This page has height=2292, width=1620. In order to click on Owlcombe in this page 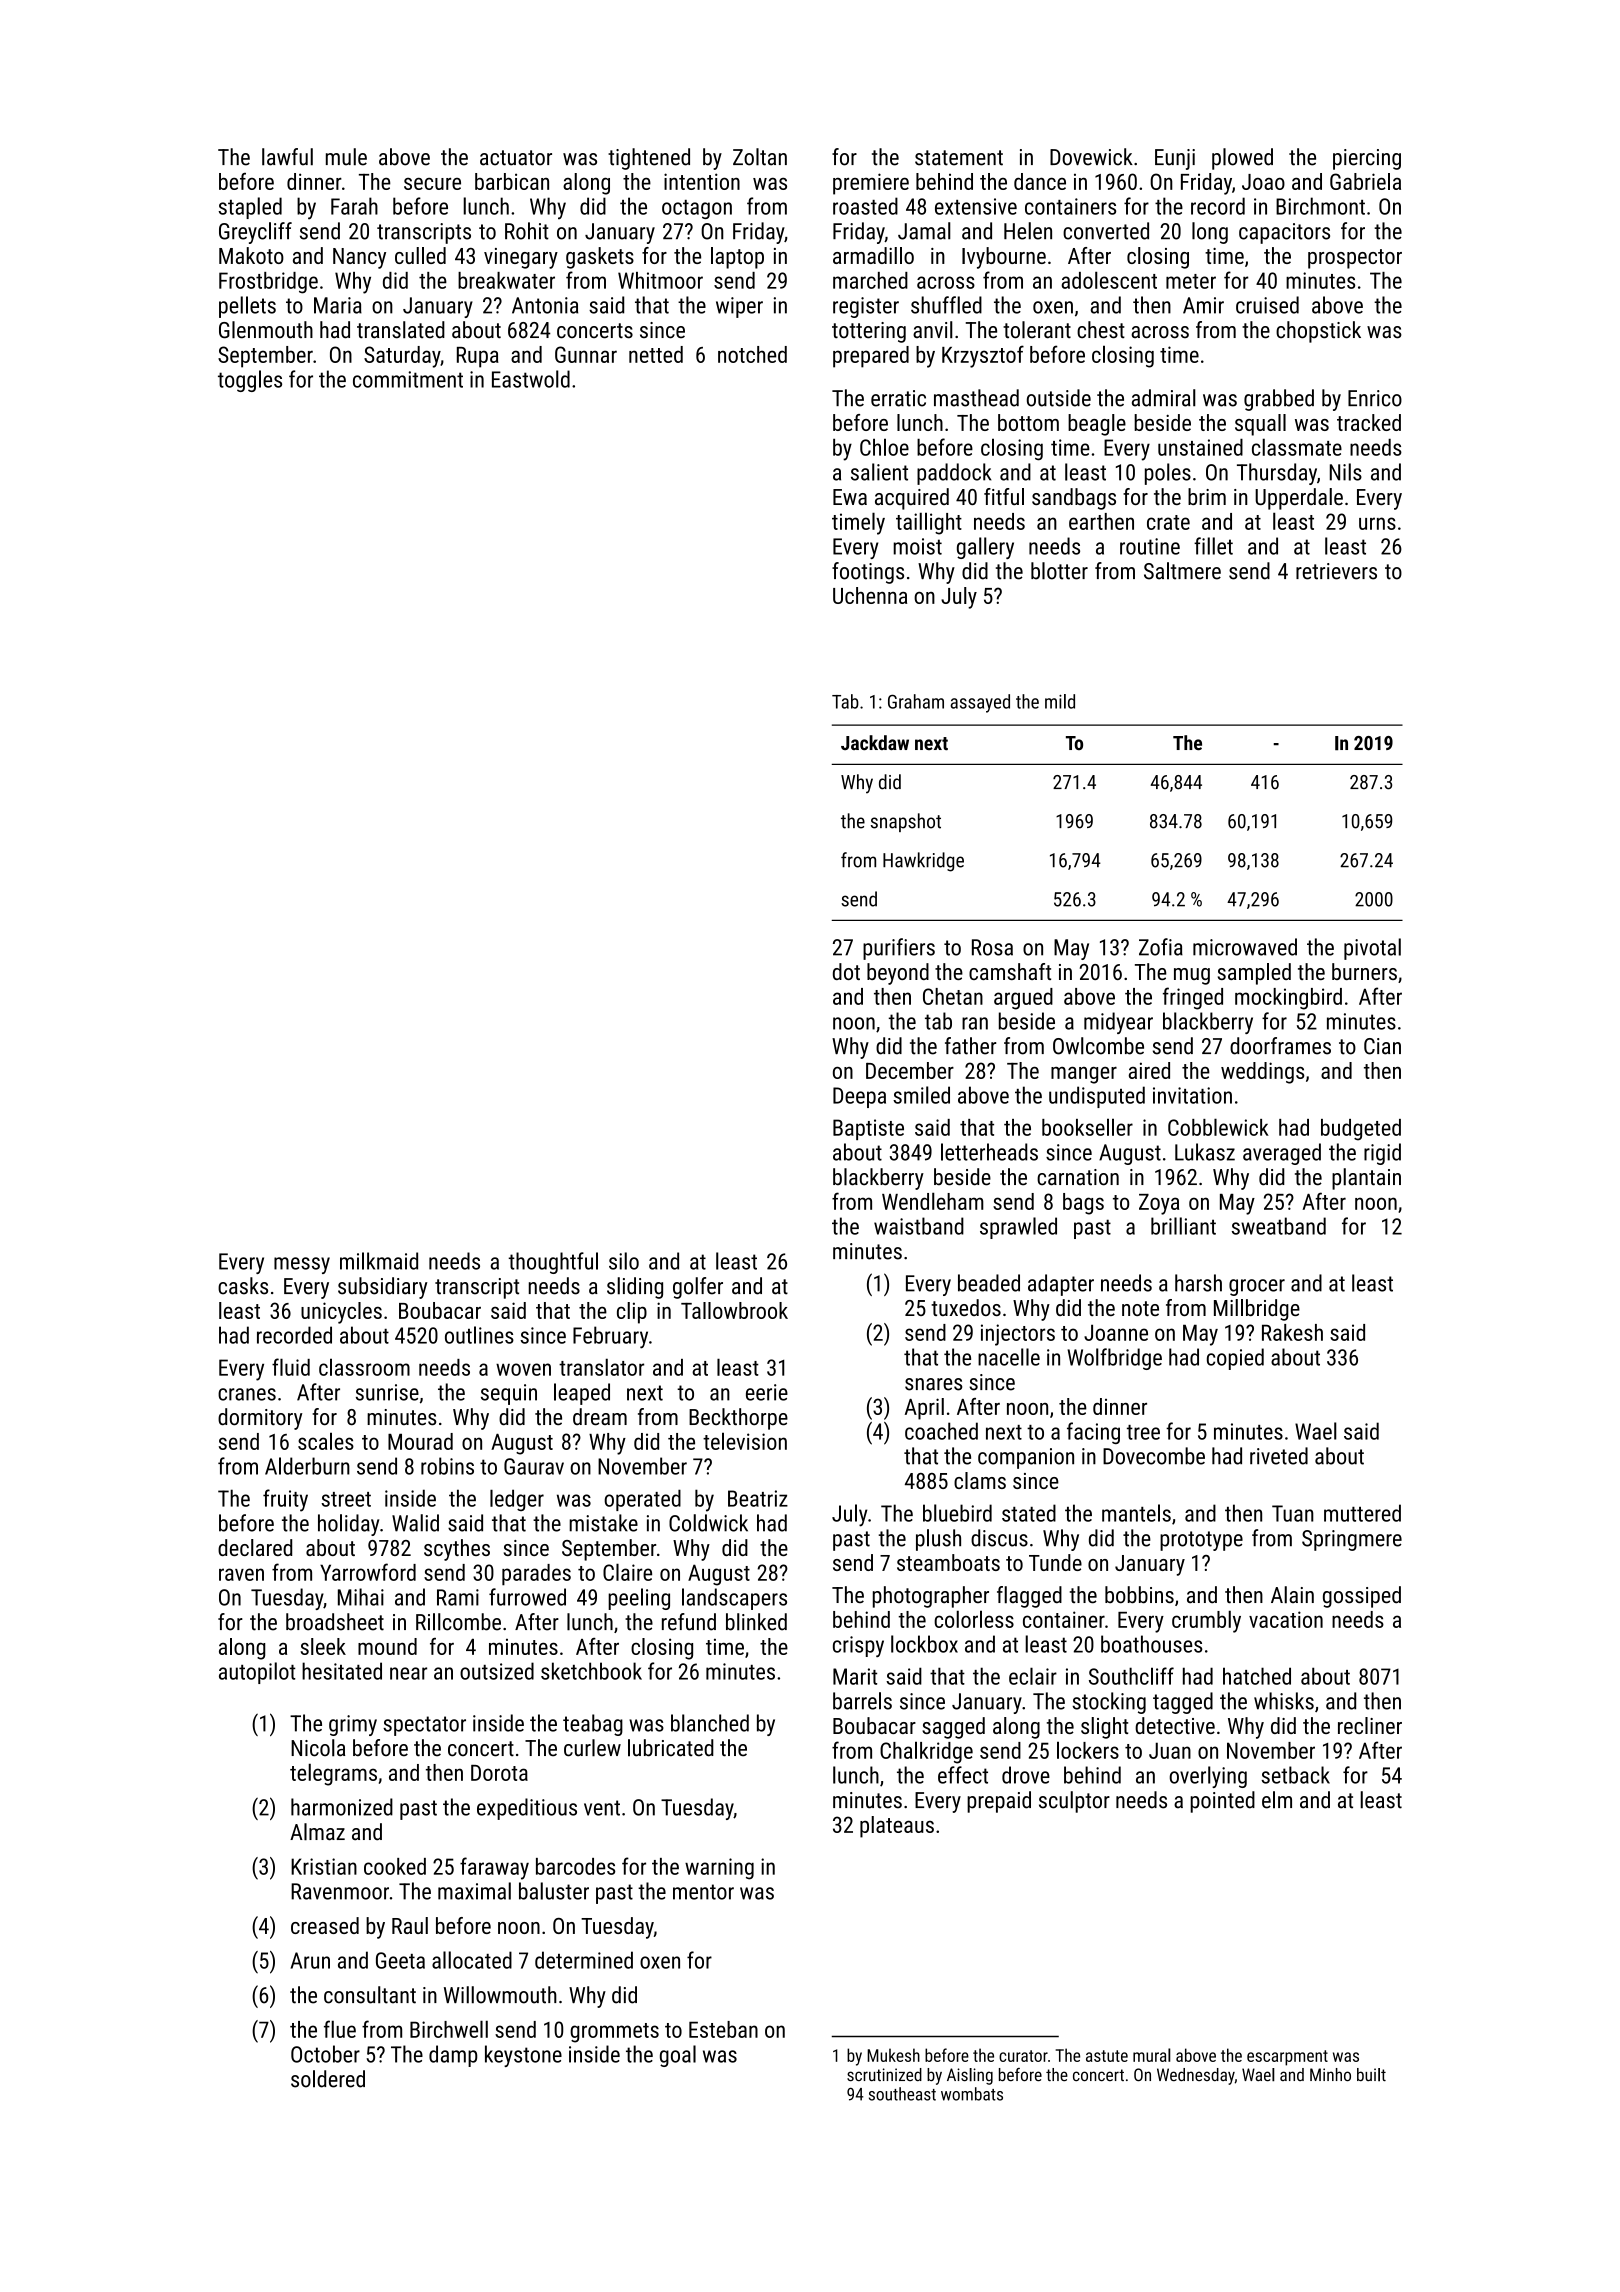, I will do `click(1098, 1046)`.
